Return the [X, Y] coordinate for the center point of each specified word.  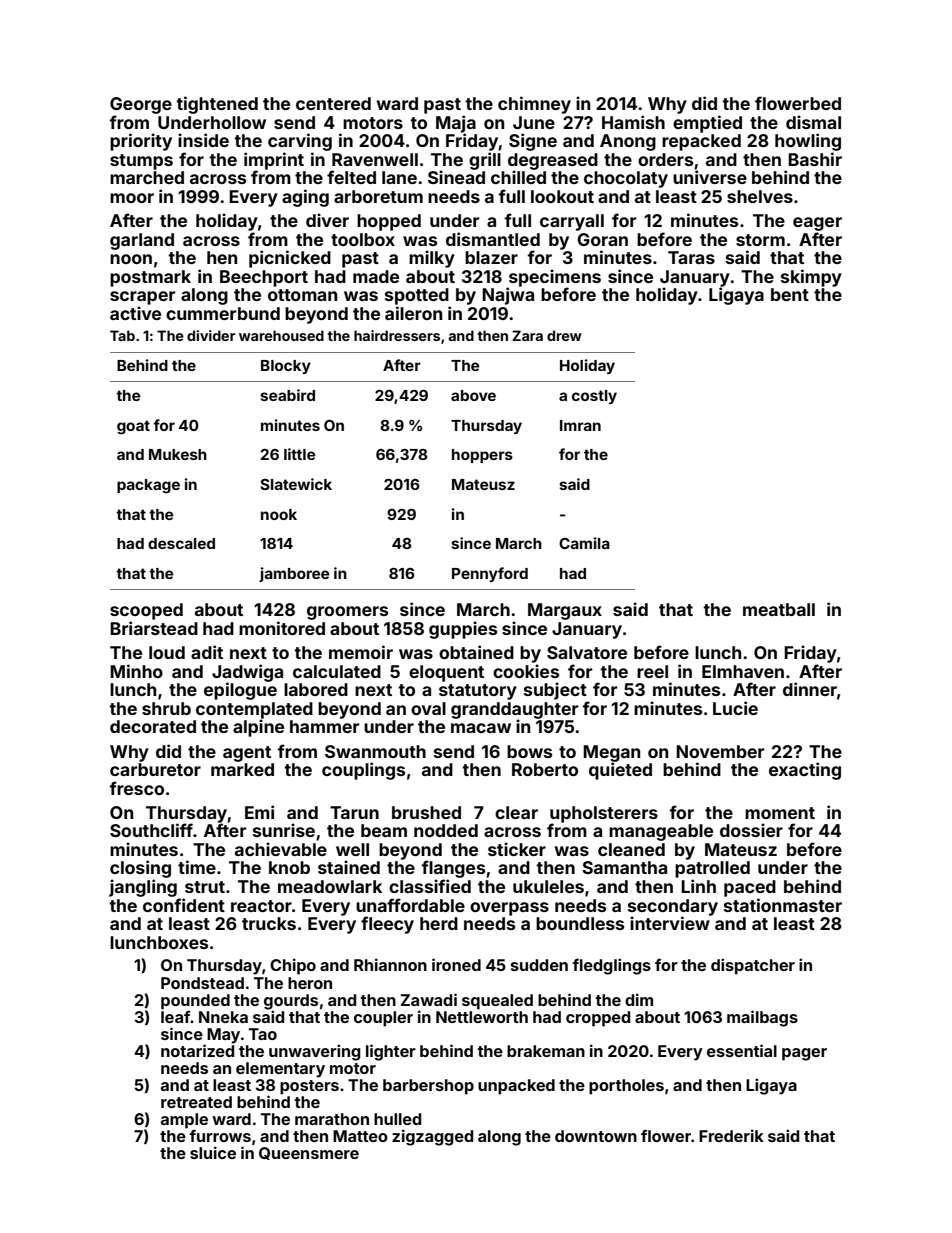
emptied [707, 124]
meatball [779, 609]
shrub [166, 708]
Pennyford [490, 574]
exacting [805, 771]
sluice [213, 1152]
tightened [217, 105]
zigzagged [432, 1137]
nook [279, 514]
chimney [534, 105]
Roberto [545, 769]
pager [804, 1054]
